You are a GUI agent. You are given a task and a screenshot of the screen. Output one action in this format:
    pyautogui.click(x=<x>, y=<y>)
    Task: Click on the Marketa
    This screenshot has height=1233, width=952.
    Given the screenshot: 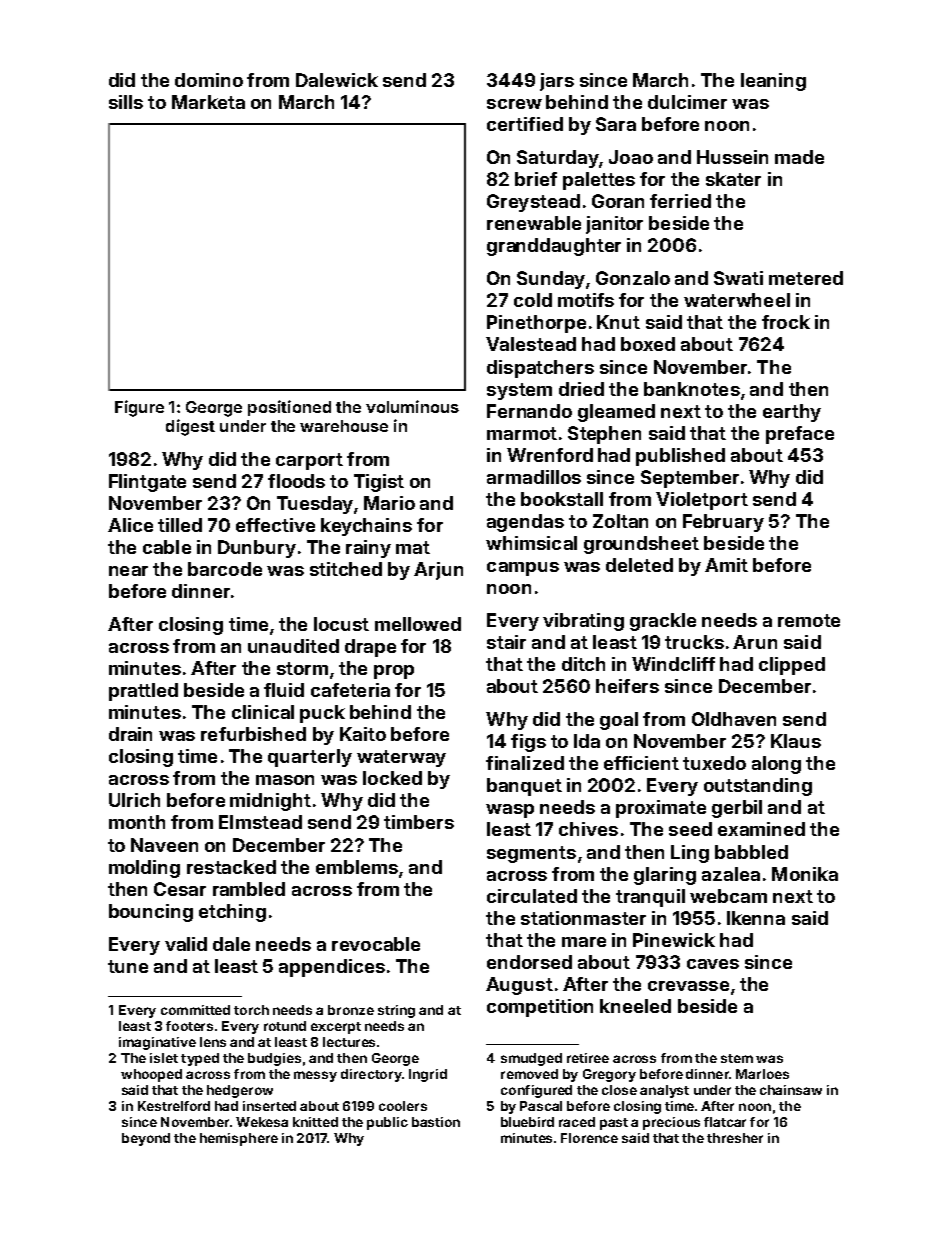 What is the action you would take?
    pyautogui.click(x=208, y=102)
